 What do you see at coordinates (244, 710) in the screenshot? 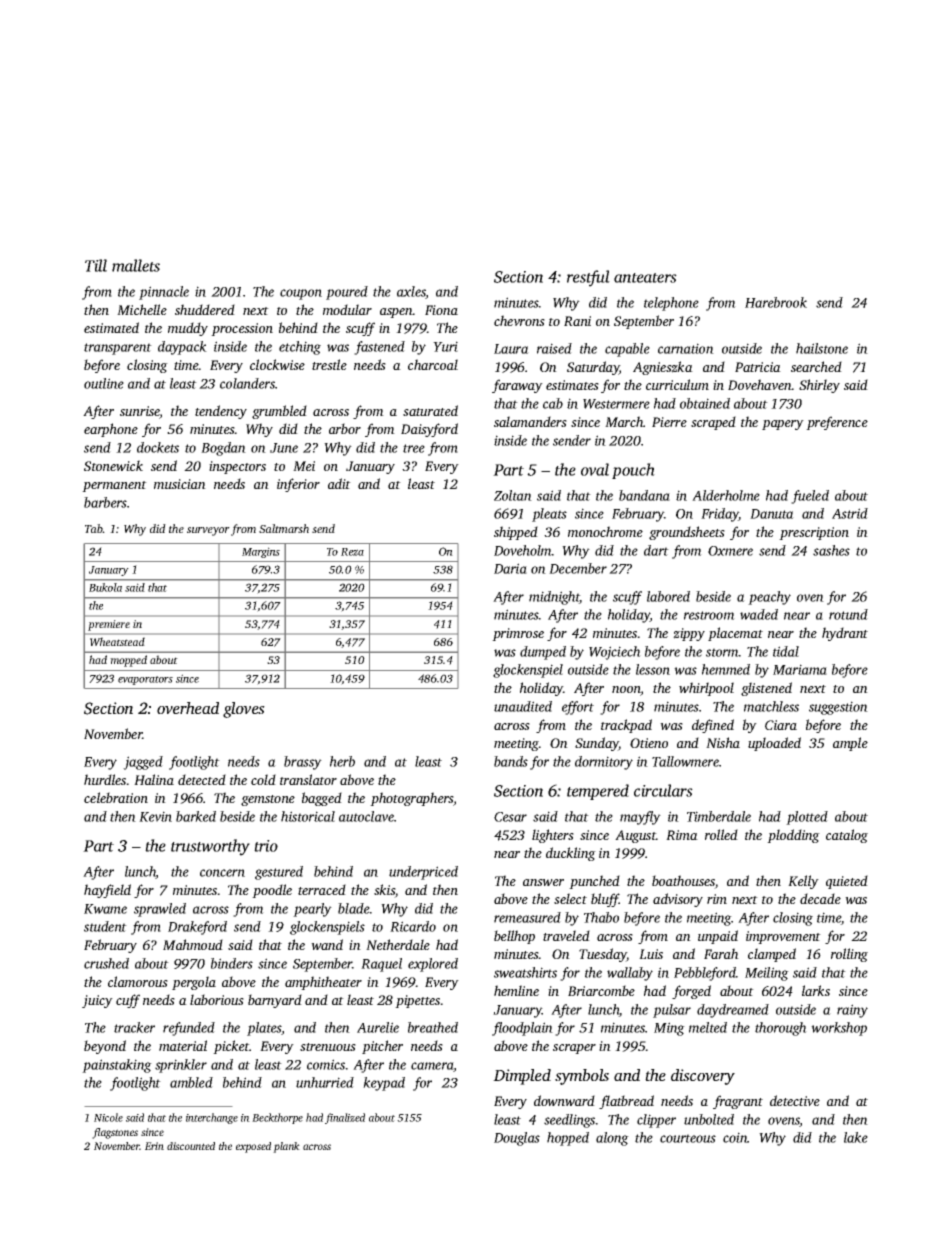
I see `gloves` at bounding box center [244, 710].
